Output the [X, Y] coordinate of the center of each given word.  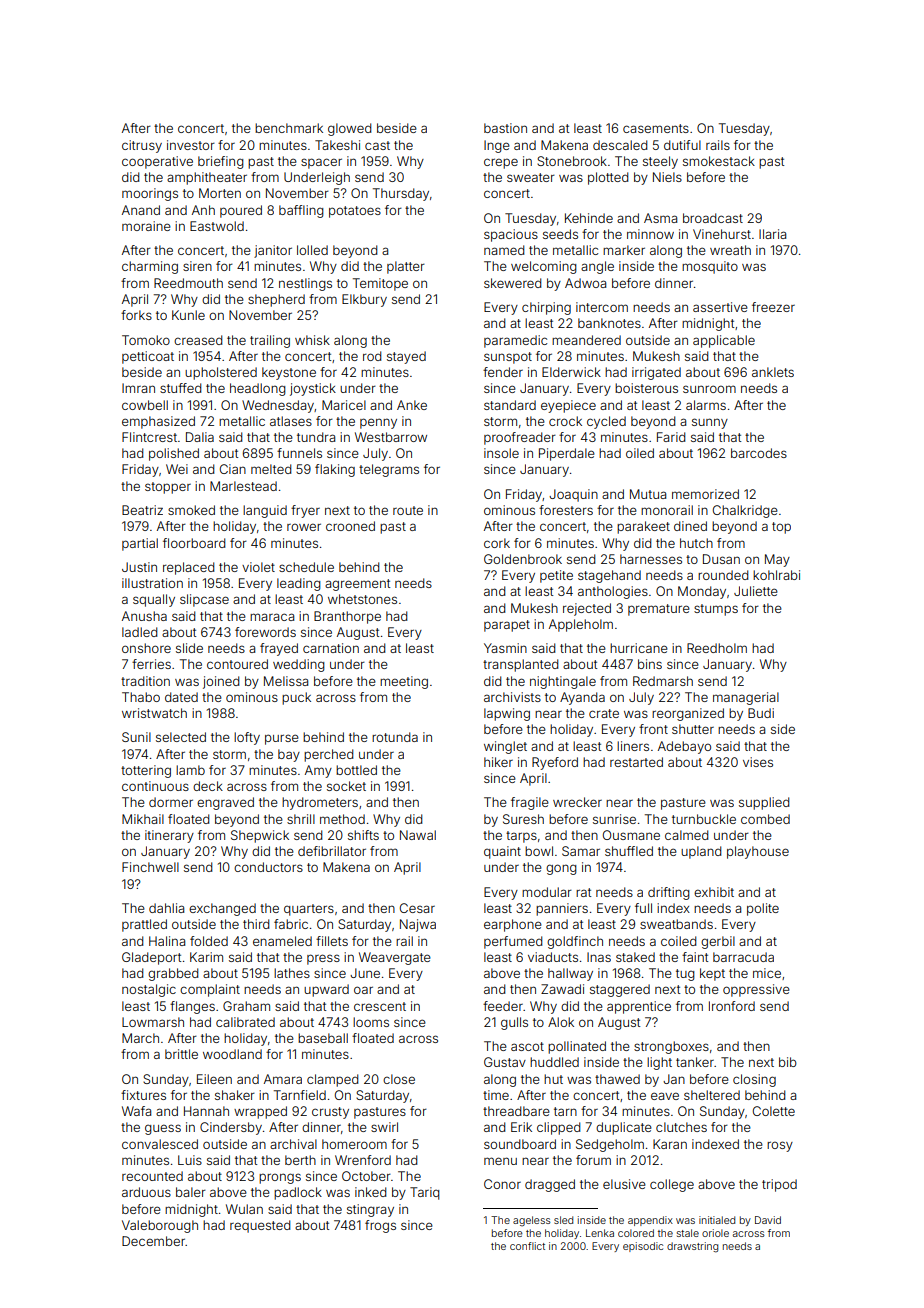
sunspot [508, 358]
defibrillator [332, 851]
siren [197, 266]
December [153, 1241]
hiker [498, 762]
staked [635, 957]
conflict [527, 1246]
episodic [643, 1247]
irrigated [656, 373]
